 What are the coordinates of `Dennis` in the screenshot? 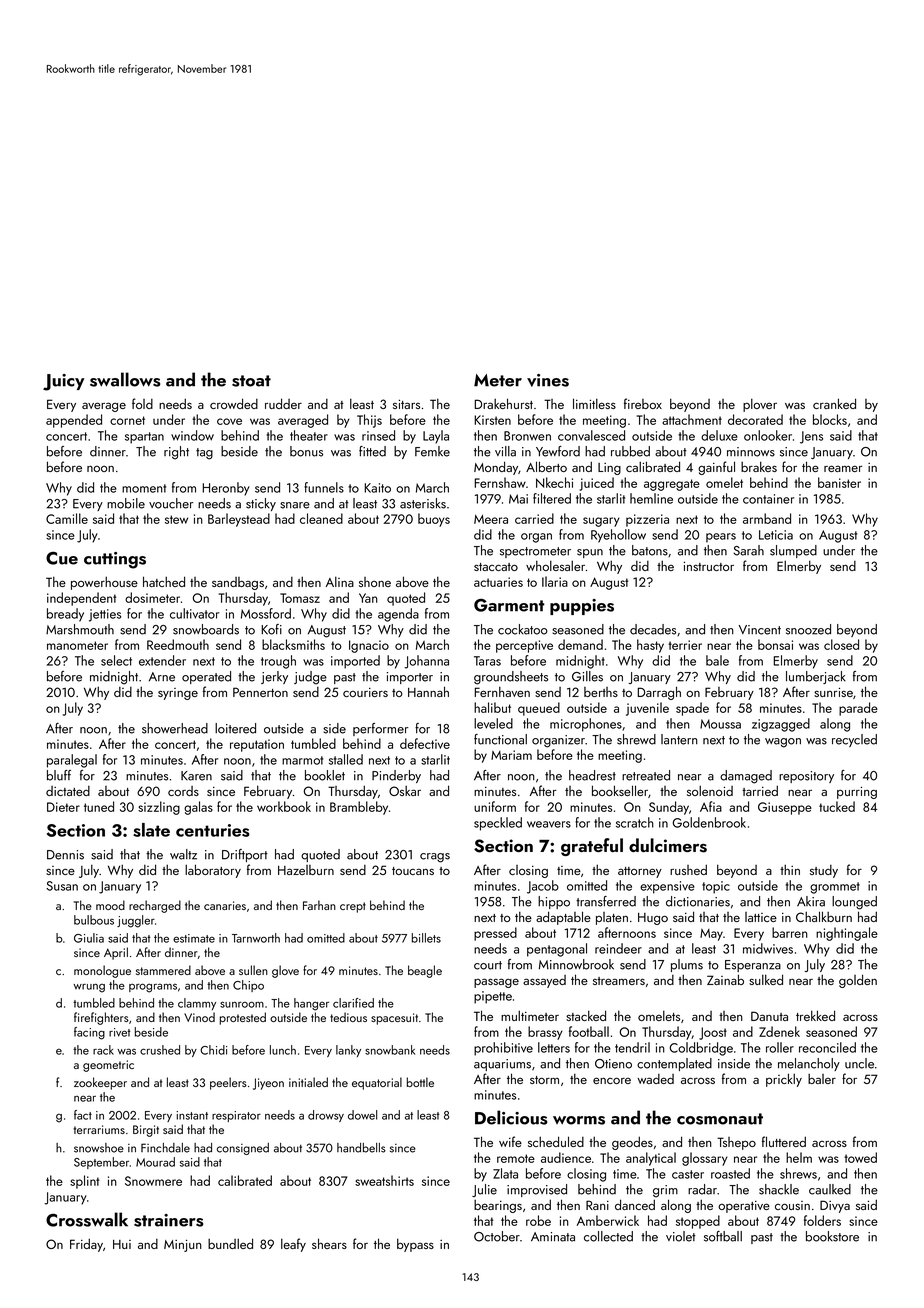 It's located at (65, 855).
